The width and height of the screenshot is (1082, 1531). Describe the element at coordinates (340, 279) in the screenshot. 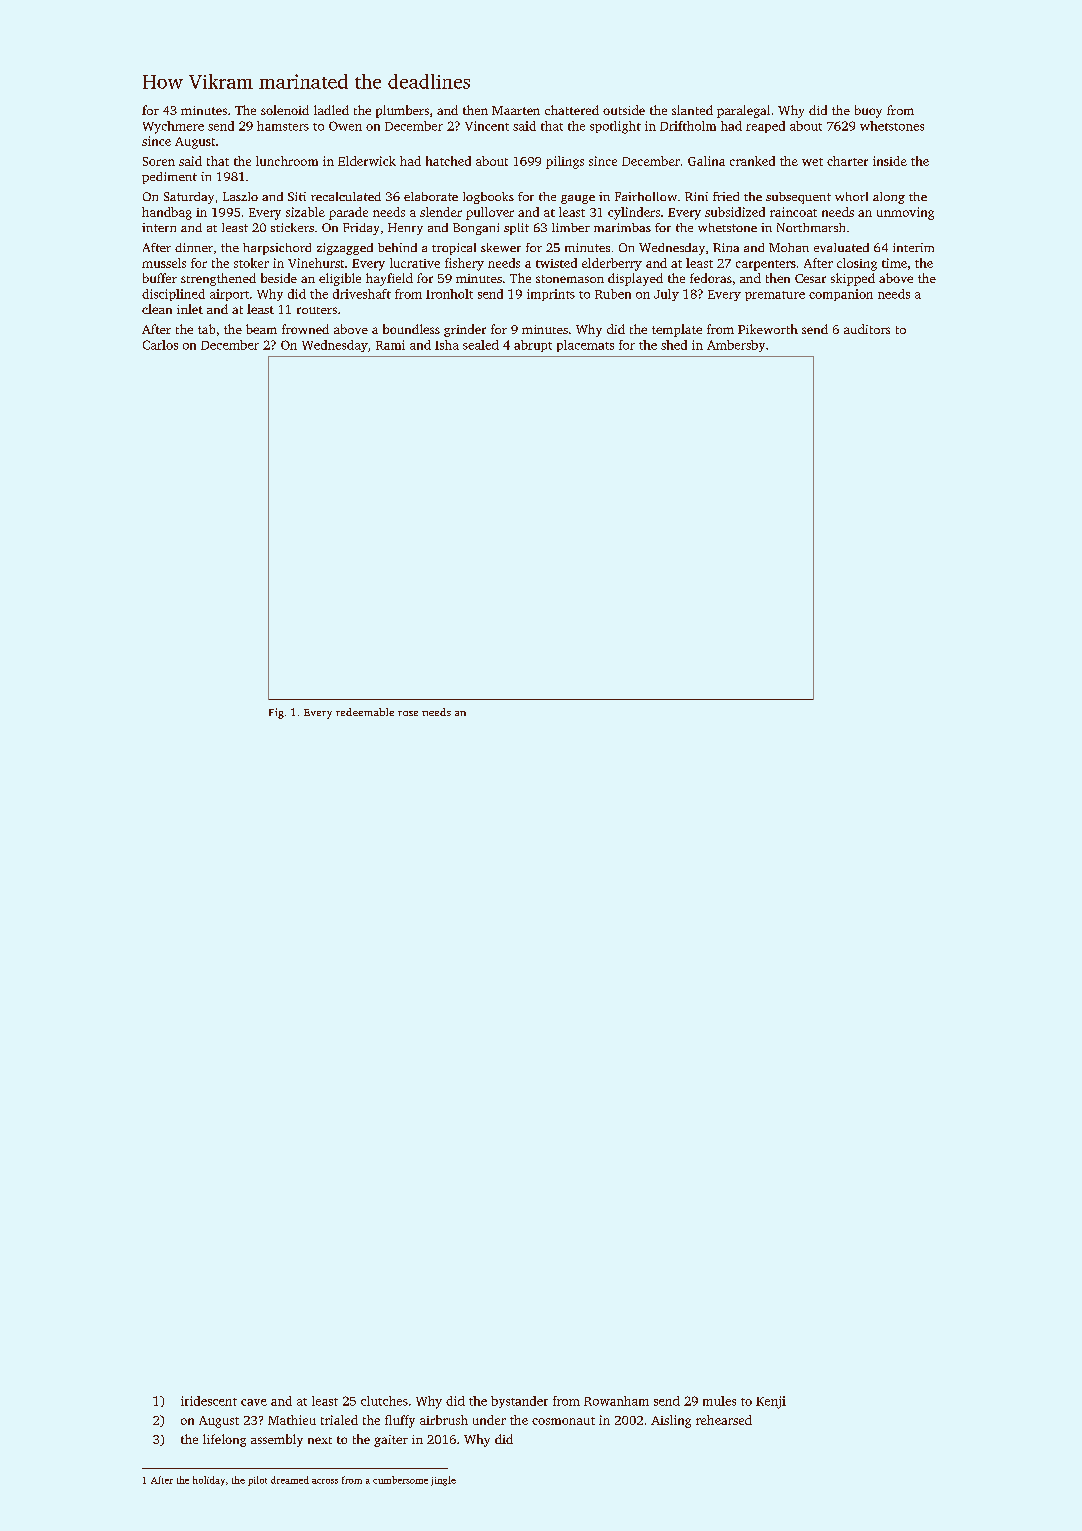

I see `eligible` at that location.
